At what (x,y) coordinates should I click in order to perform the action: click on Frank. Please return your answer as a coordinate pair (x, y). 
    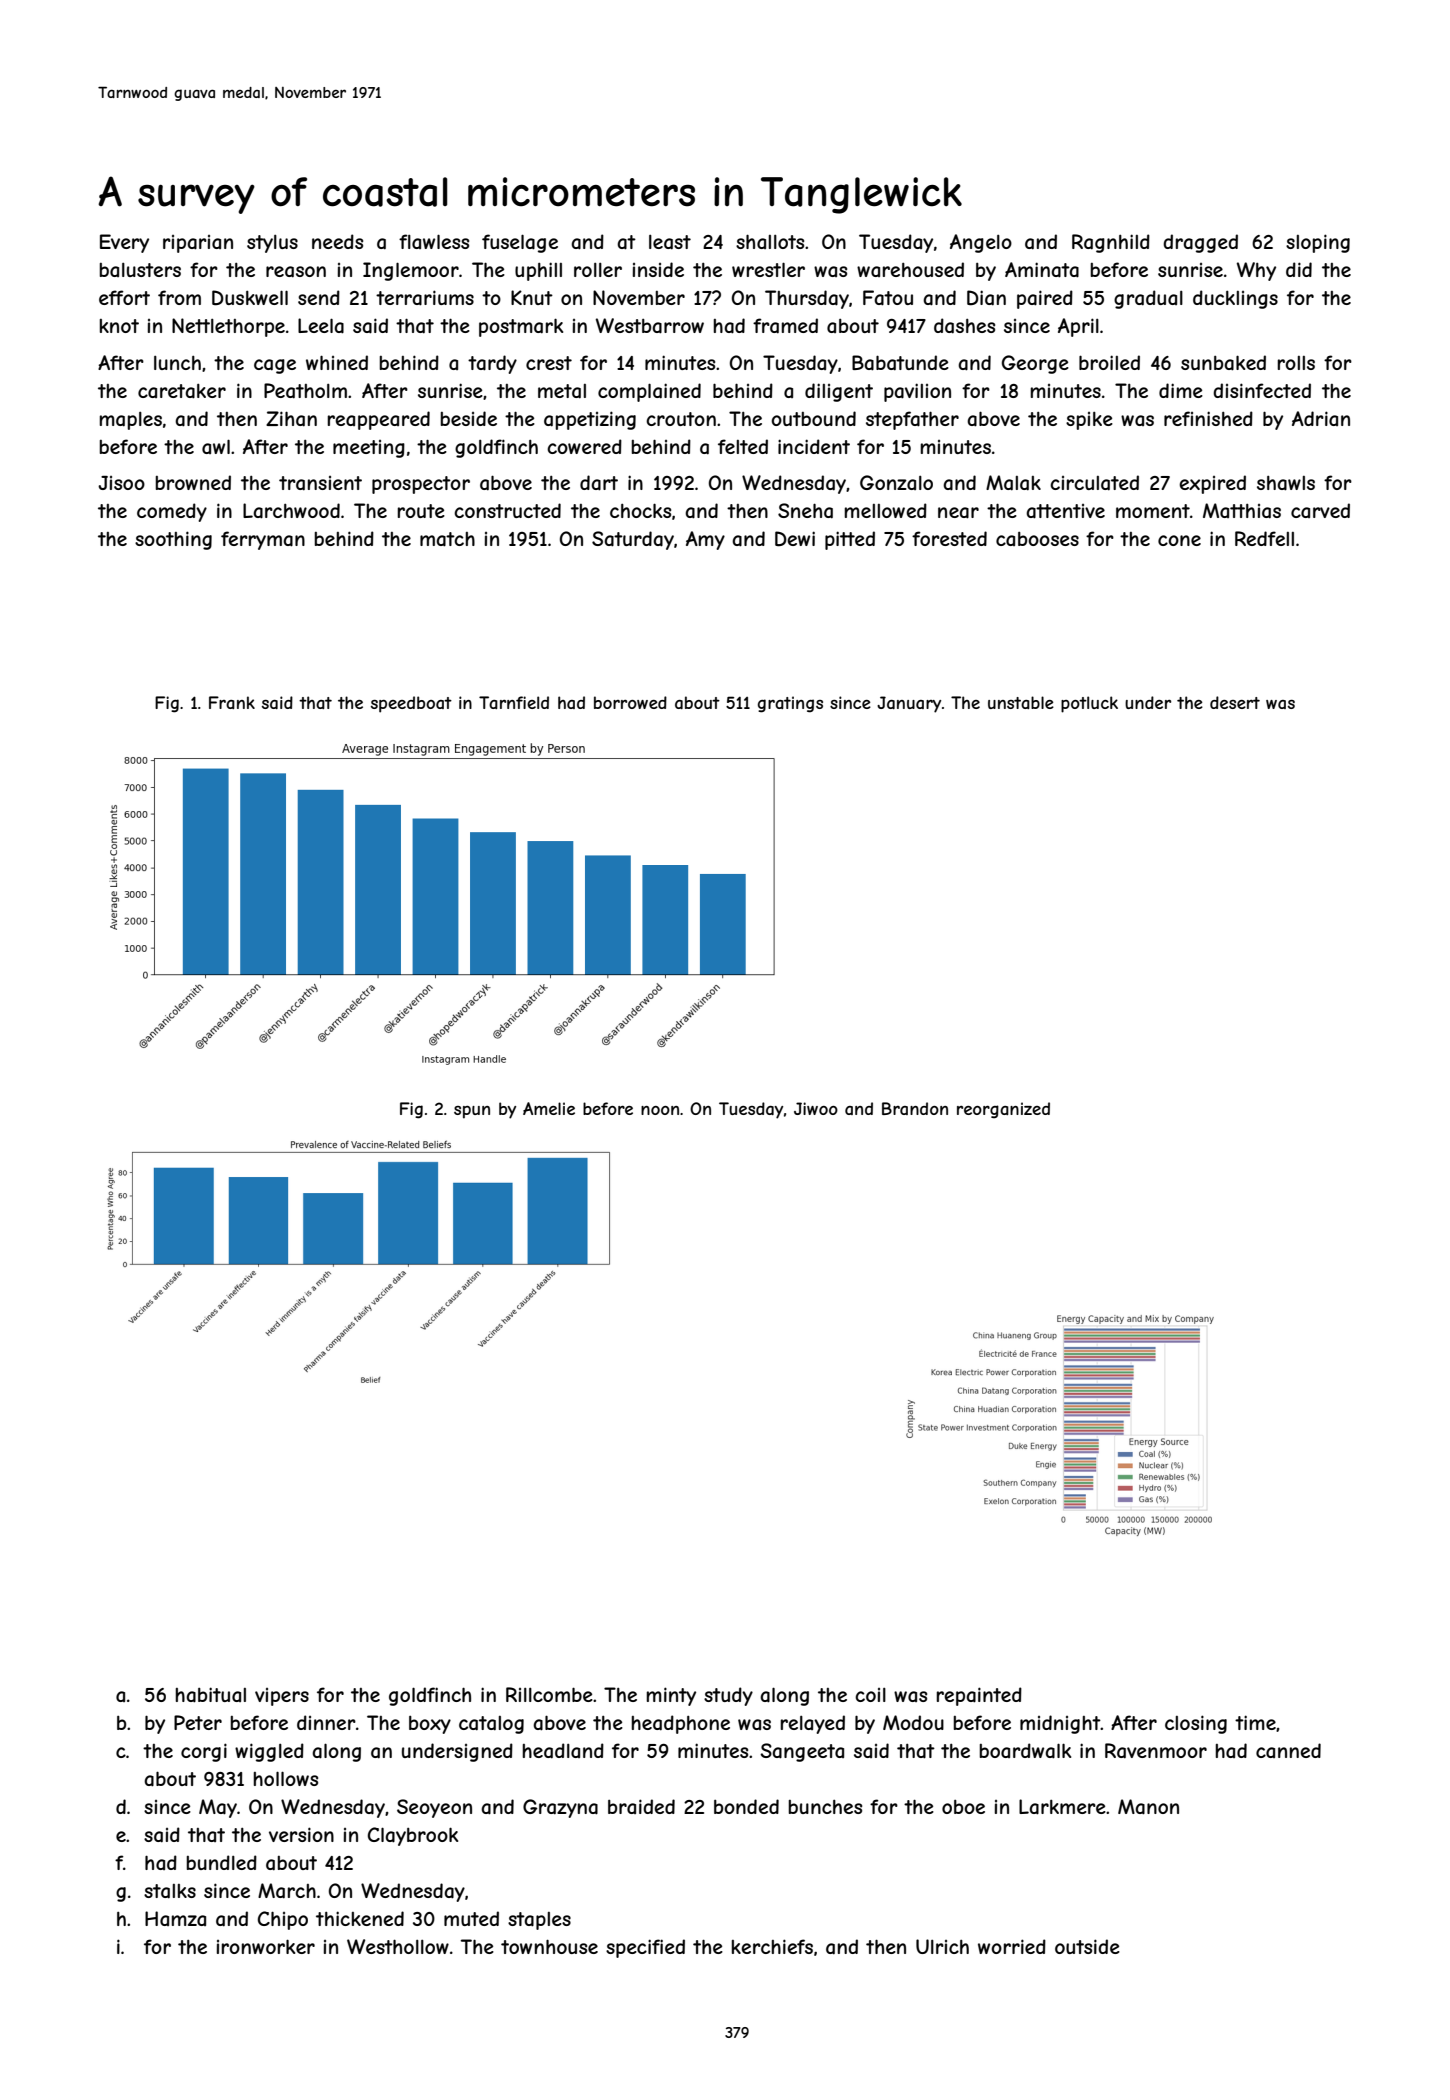
    Looking at the image, I should click on (232, 702).
